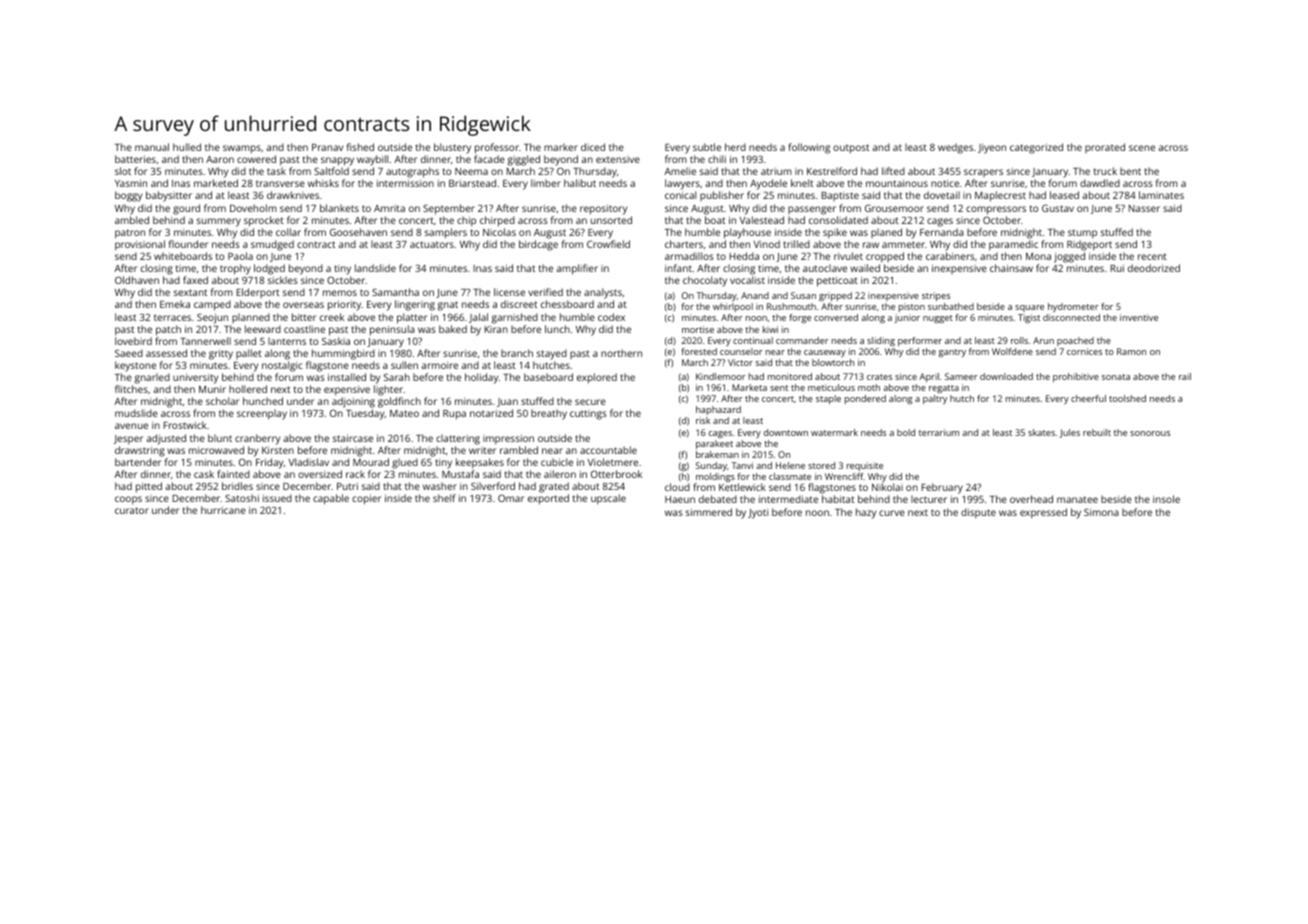 This page has width=1308, height=924. Describe the element at coordinates (608, 450) in the page. I see `accountable` at that location.
